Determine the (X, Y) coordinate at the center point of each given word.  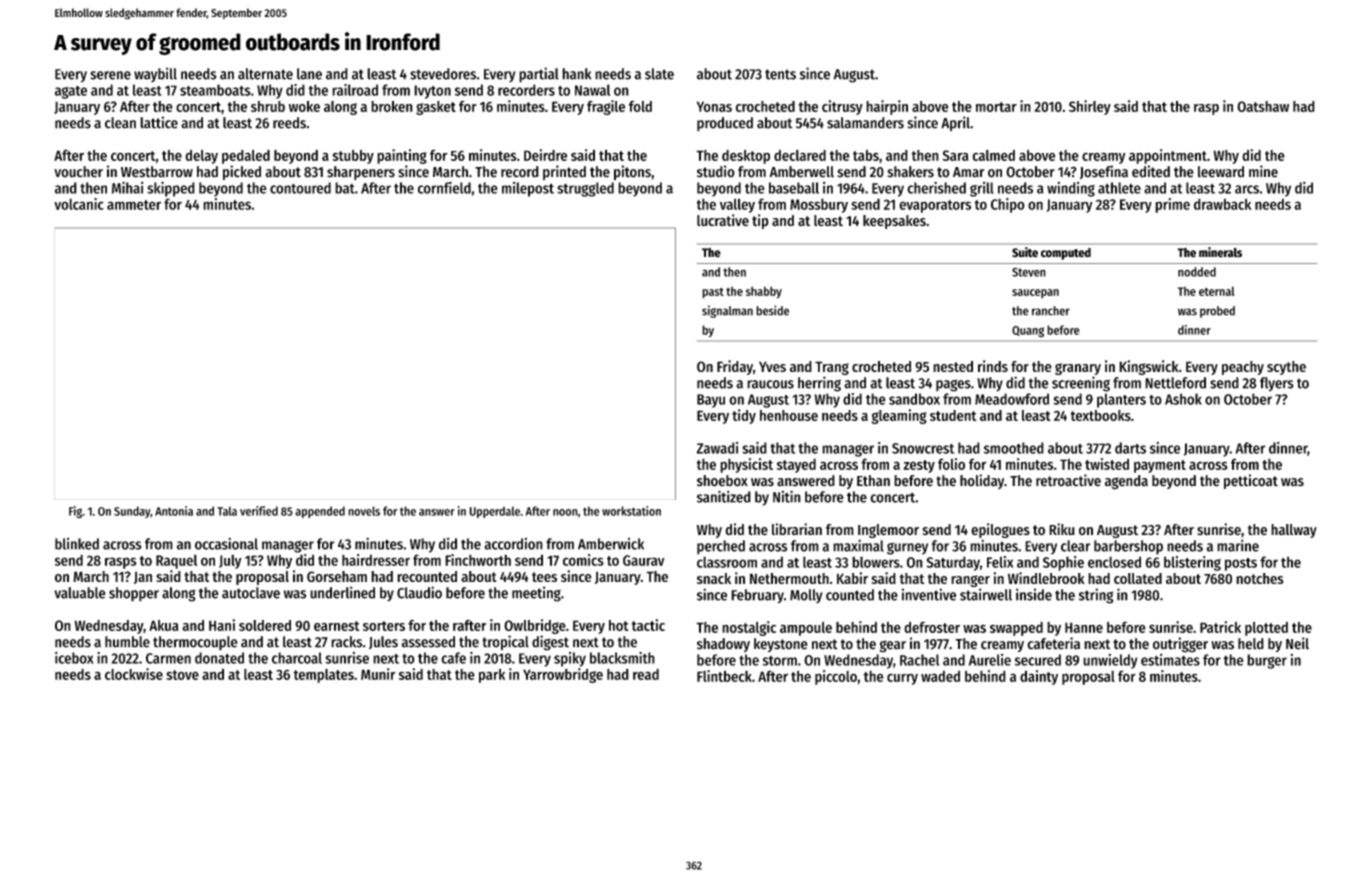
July (230, 561)
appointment (1168, 156)
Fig (75, 512)
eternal (1217, 291)
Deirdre (545, 155)
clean (120, 123)
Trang (832, 368)
